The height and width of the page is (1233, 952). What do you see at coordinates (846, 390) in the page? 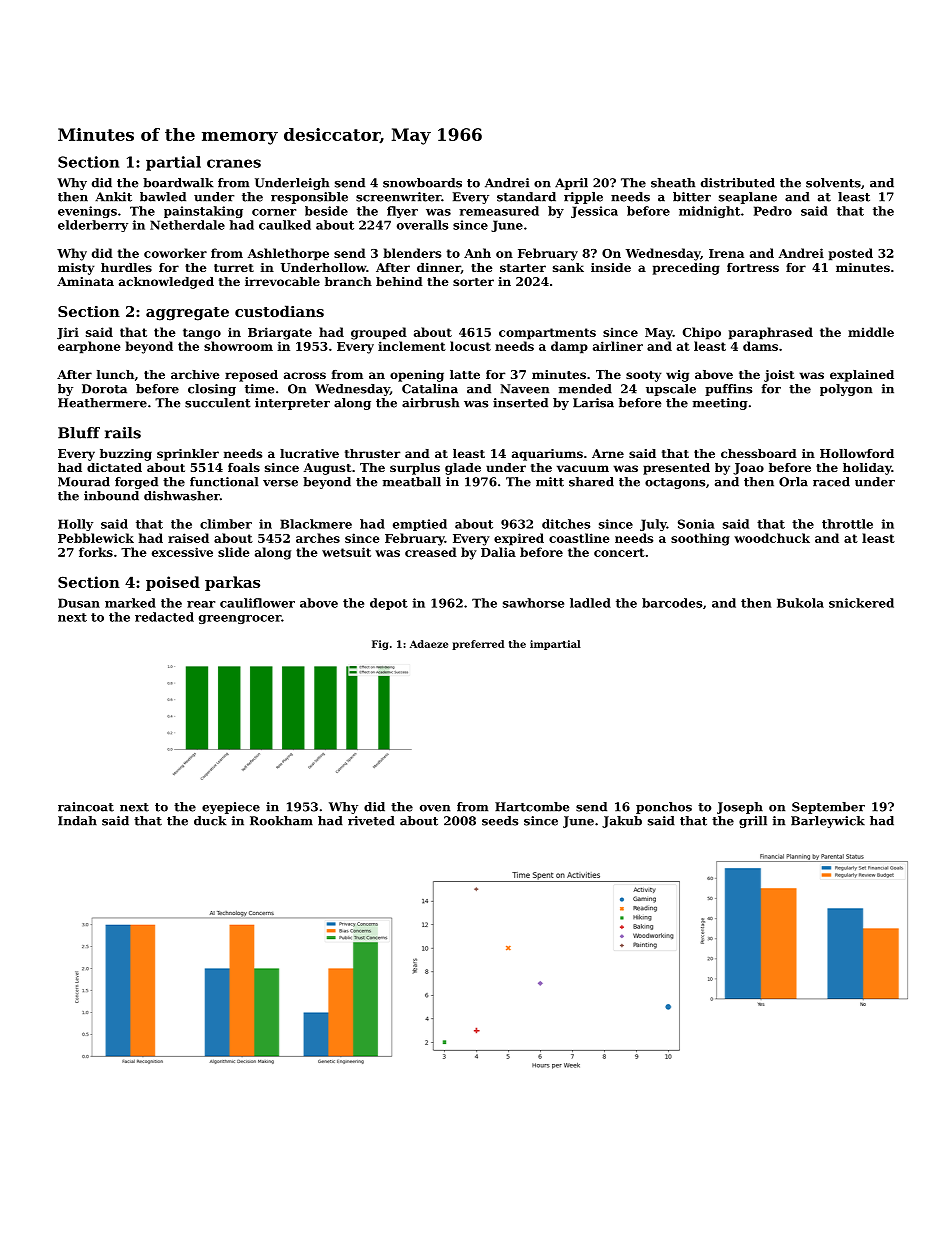
I see `polygon` at bounding box center [846, 390].
